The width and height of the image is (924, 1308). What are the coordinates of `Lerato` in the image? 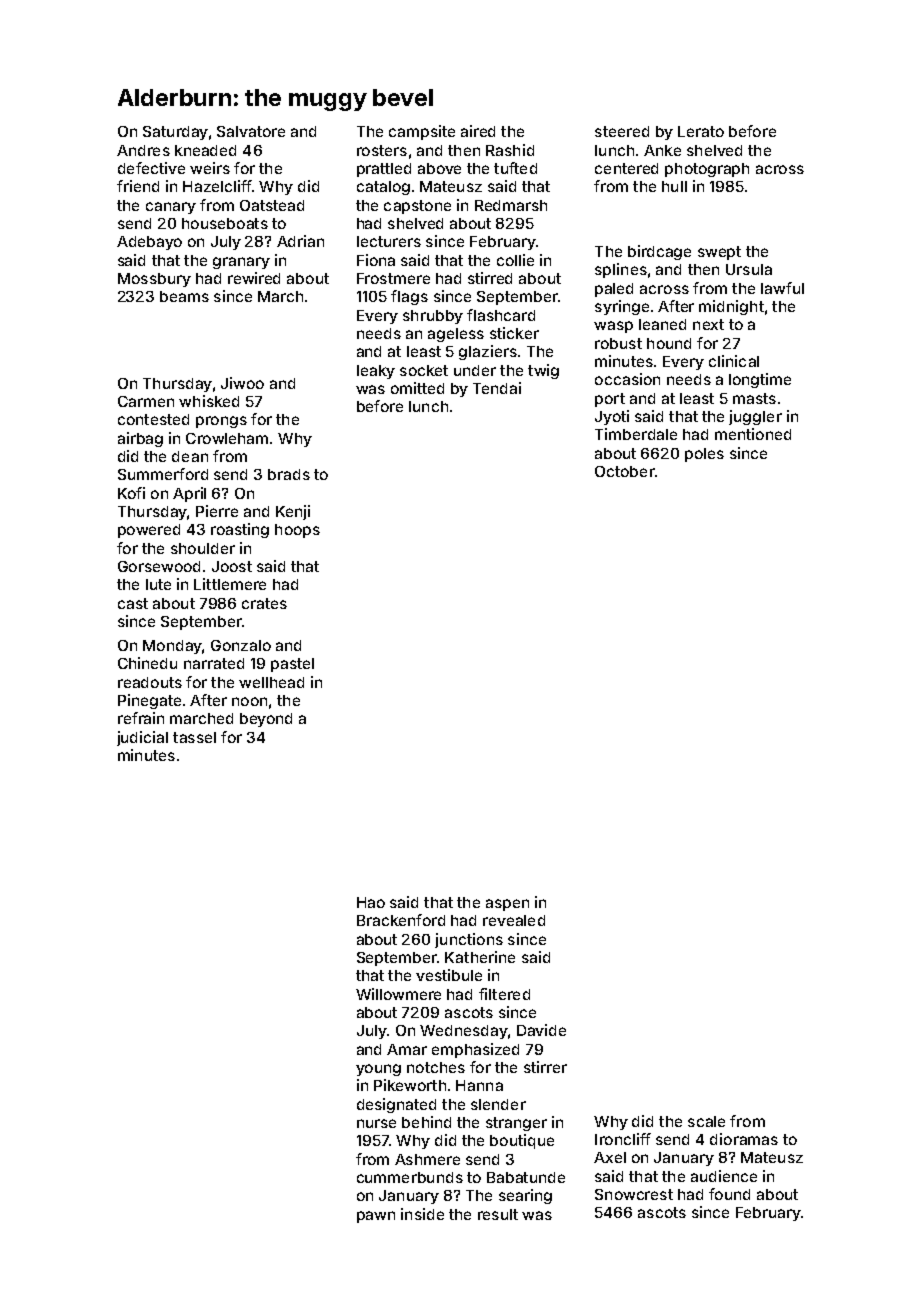 It's located at (701, 131).
